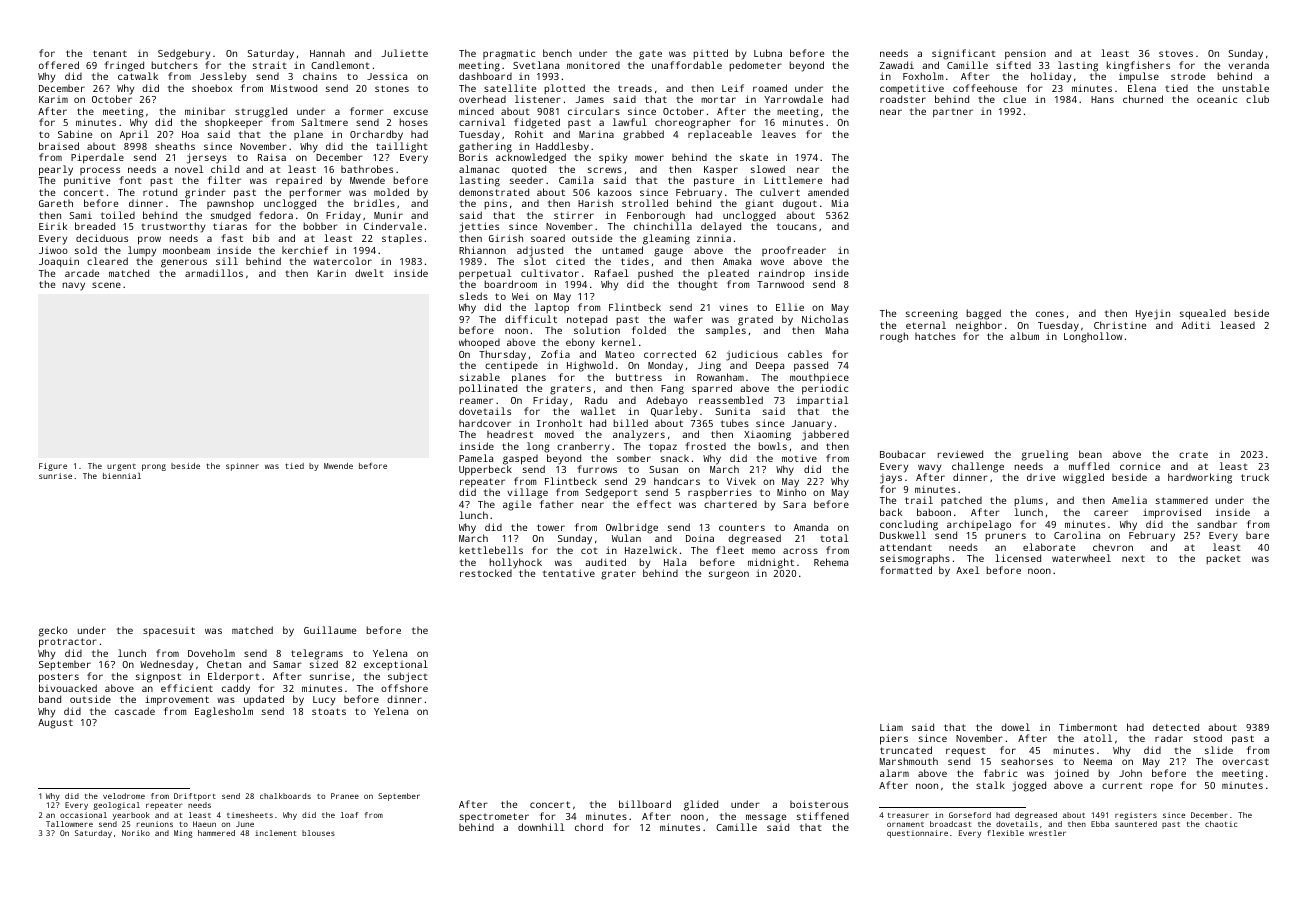  I want to click on spinner, so click(242, 467).
